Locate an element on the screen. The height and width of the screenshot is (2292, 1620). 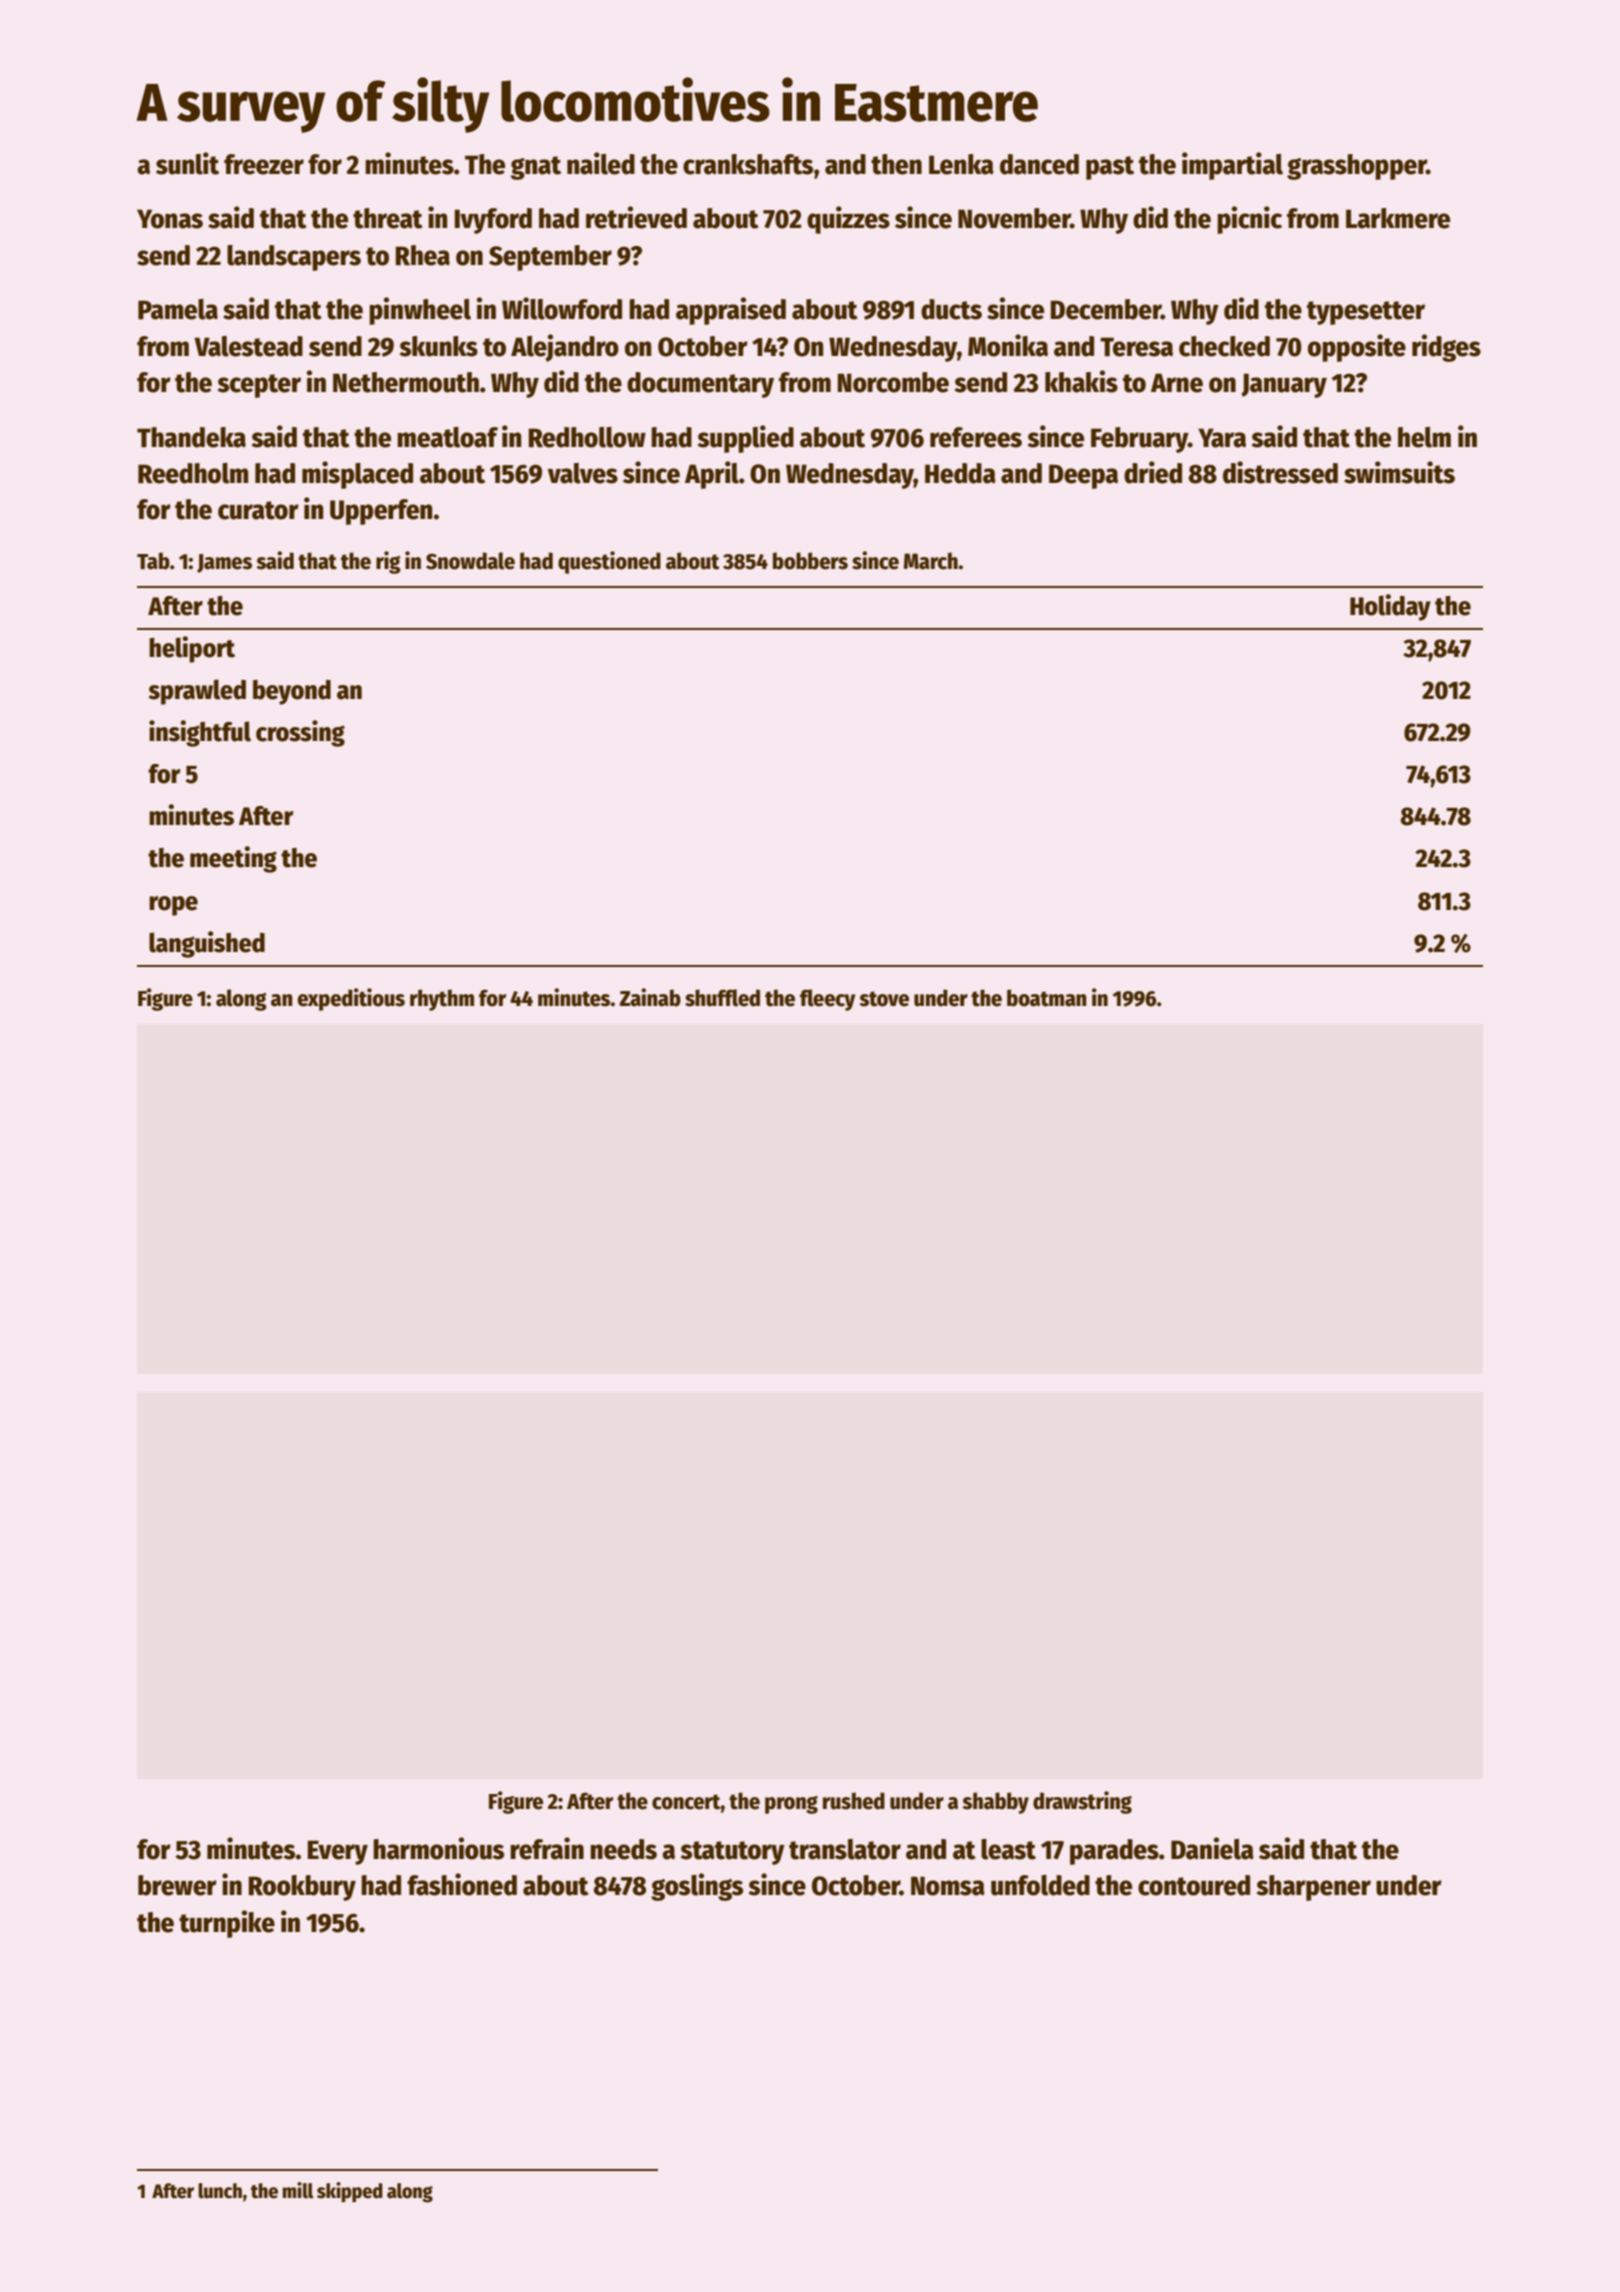
concert is located at coordinates (686, 1802).
